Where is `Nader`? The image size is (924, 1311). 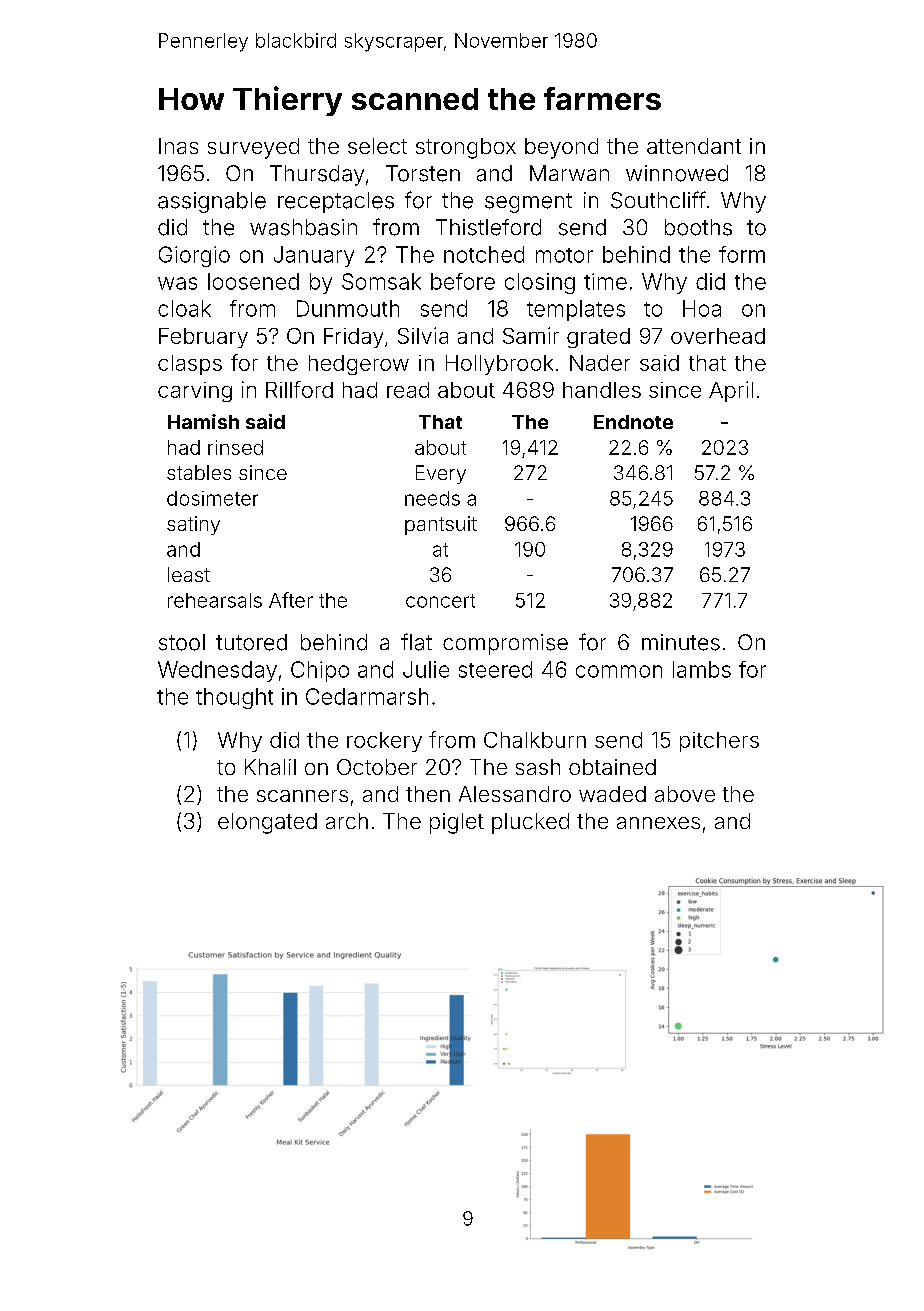
Nader is located at coordinates (600, 363).
